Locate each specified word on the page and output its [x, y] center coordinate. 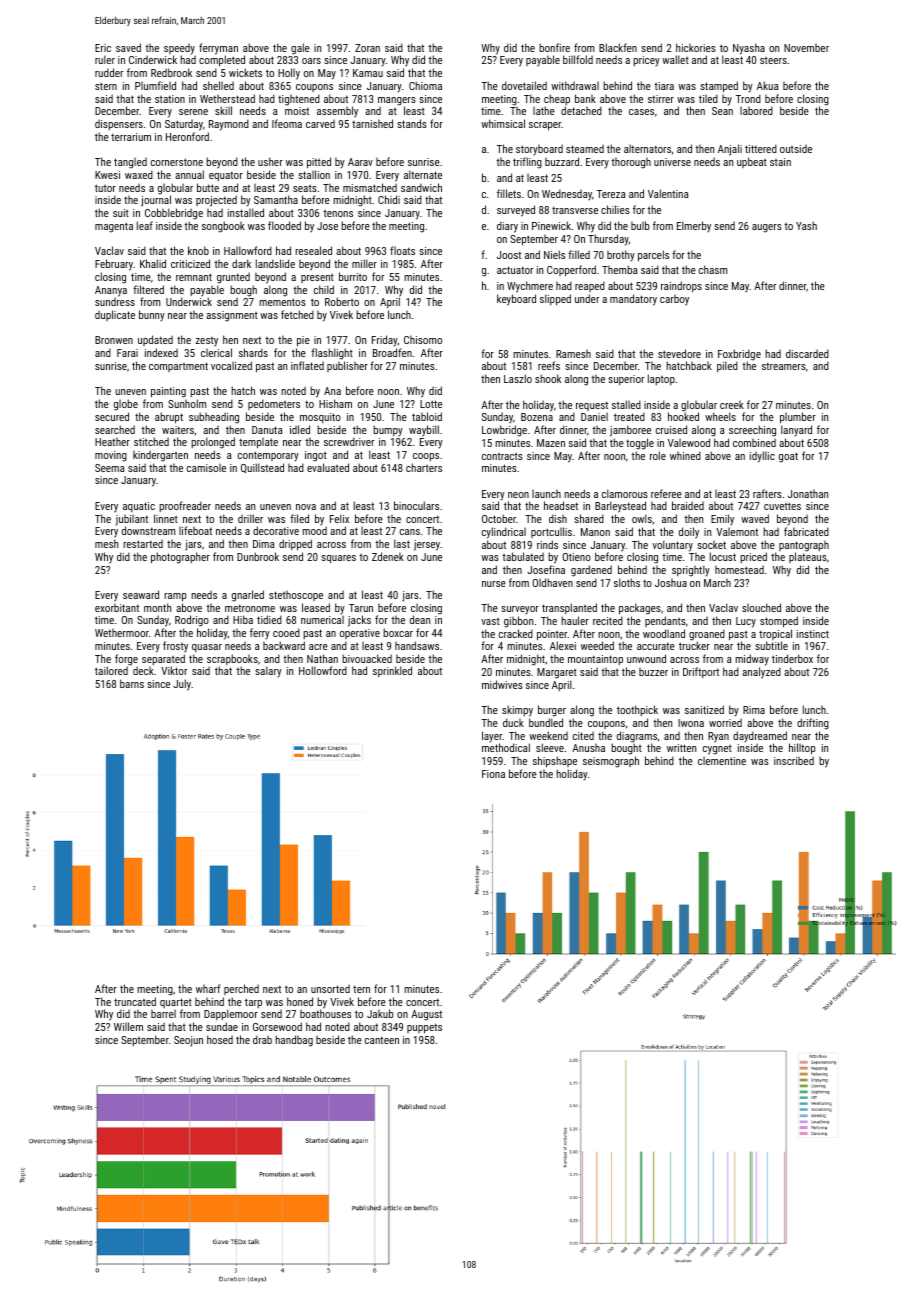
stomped [779, 622]
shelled [218, 85]
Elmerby [694, 227]
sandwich [421, 187]
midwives [502, 684]
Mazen [551, 443]
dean [420, 619]
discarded [807, 353]
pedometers [274, 404]
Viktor [174, 670]
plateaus [808, 557]
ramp [175, 597]
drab [262, 1039]
